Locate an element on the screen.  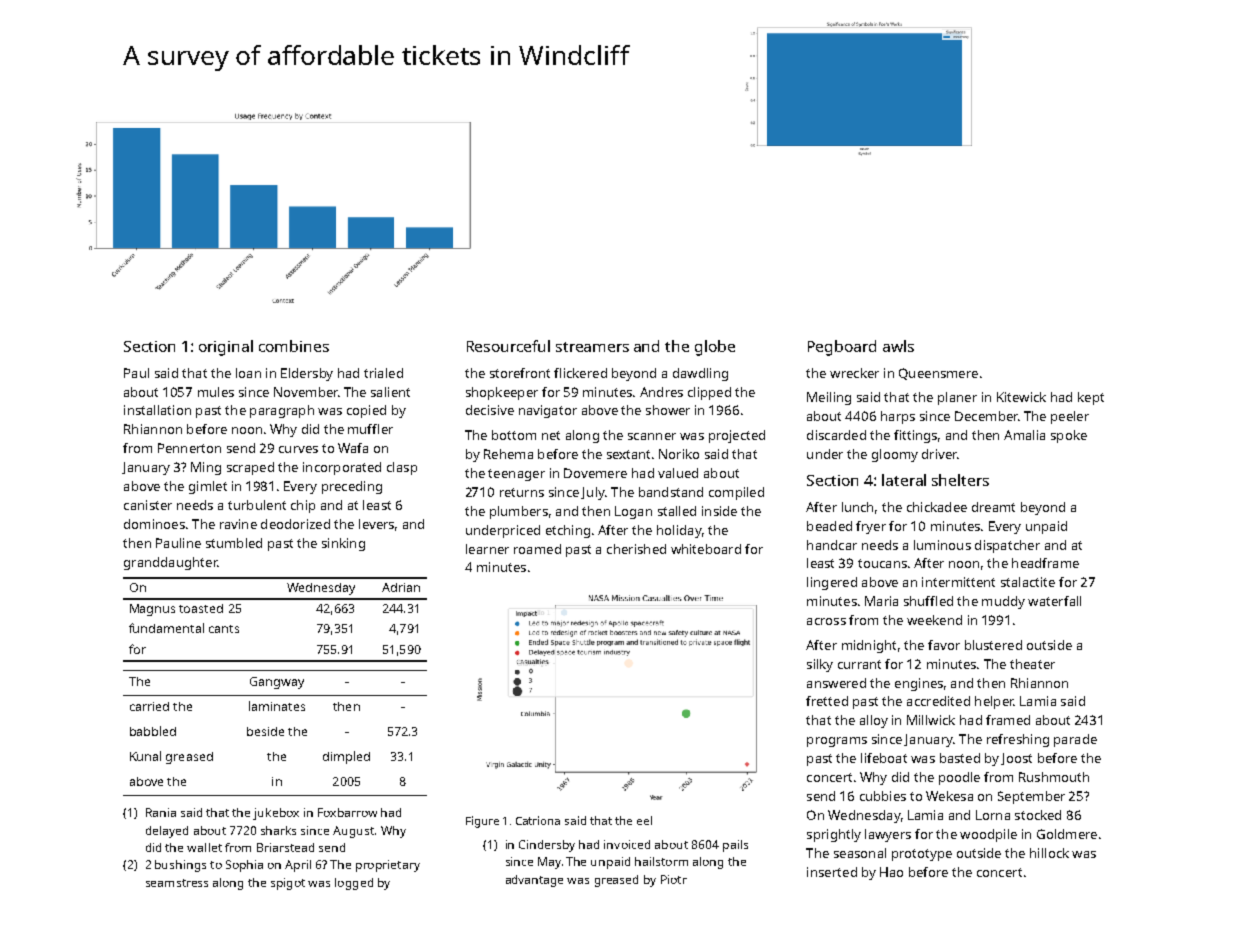
beside is located at coordinates (265, 731).
